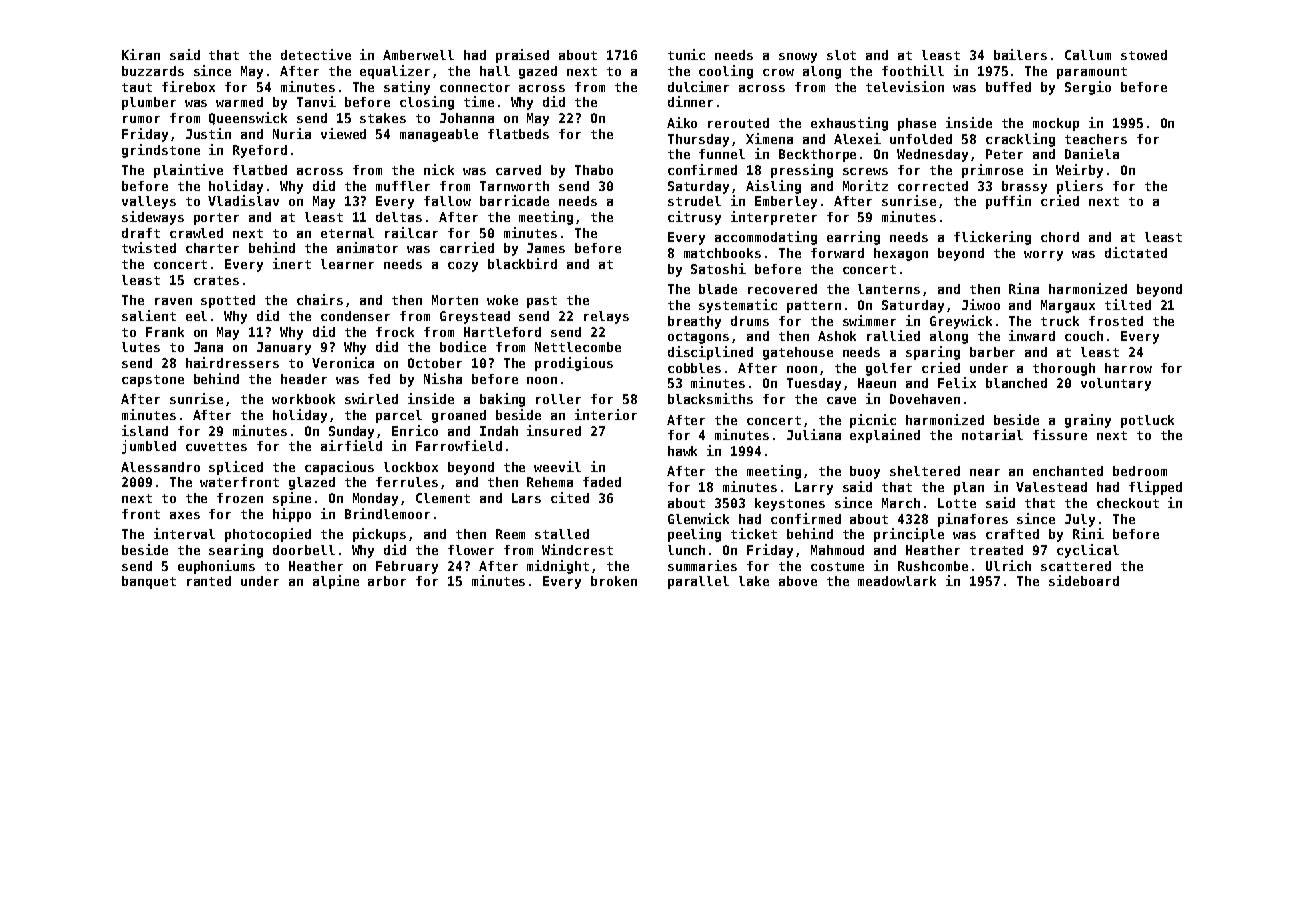 The width and height of the screenshot is (1308, 924). What do you see at coordinates (933, 566) in the screenshot?
I see `Rushcombe` at bounding box center [933, 566].
